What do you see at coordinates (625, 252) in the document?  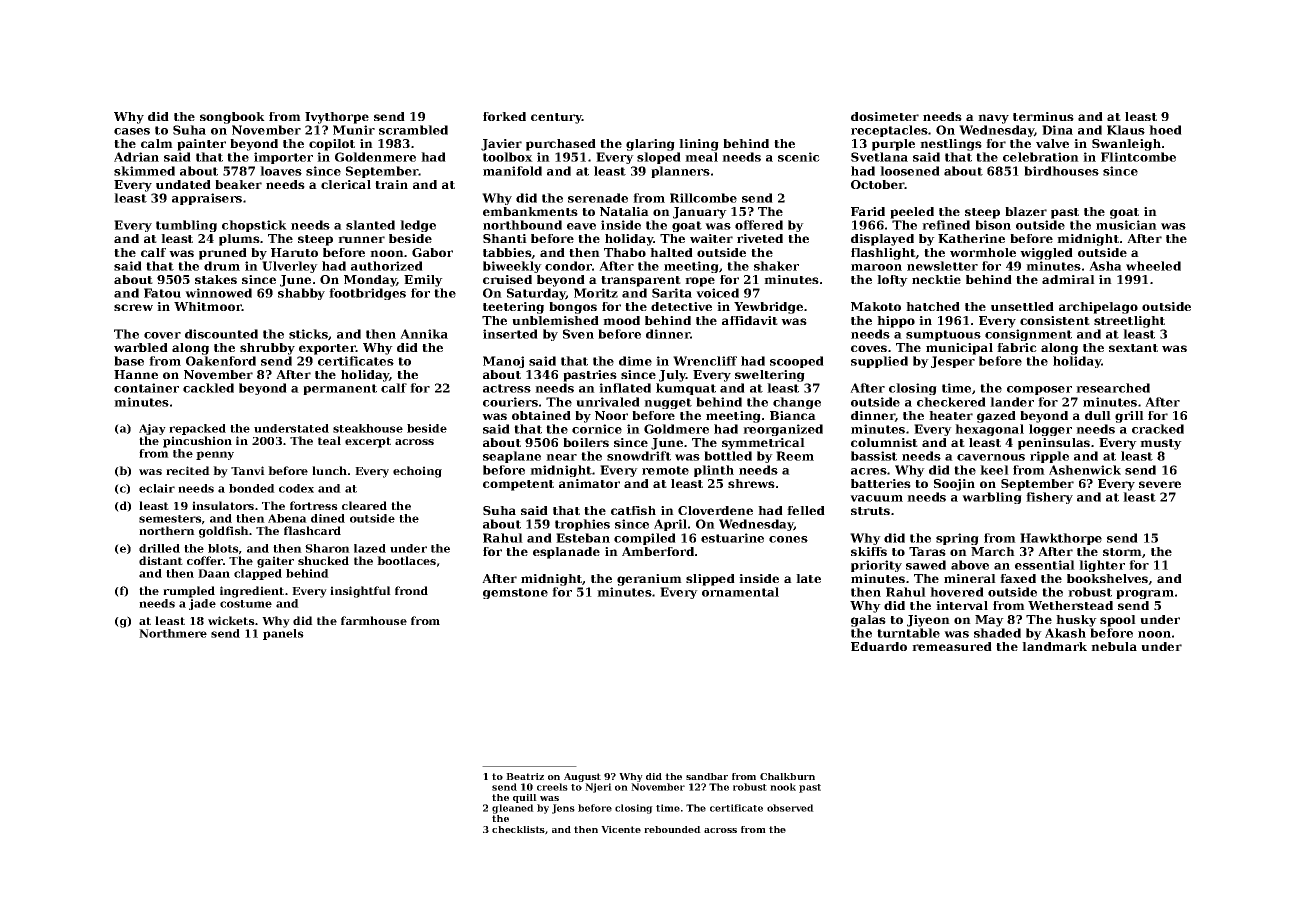 I see `Thabo` at bounding box center [625, 252].
